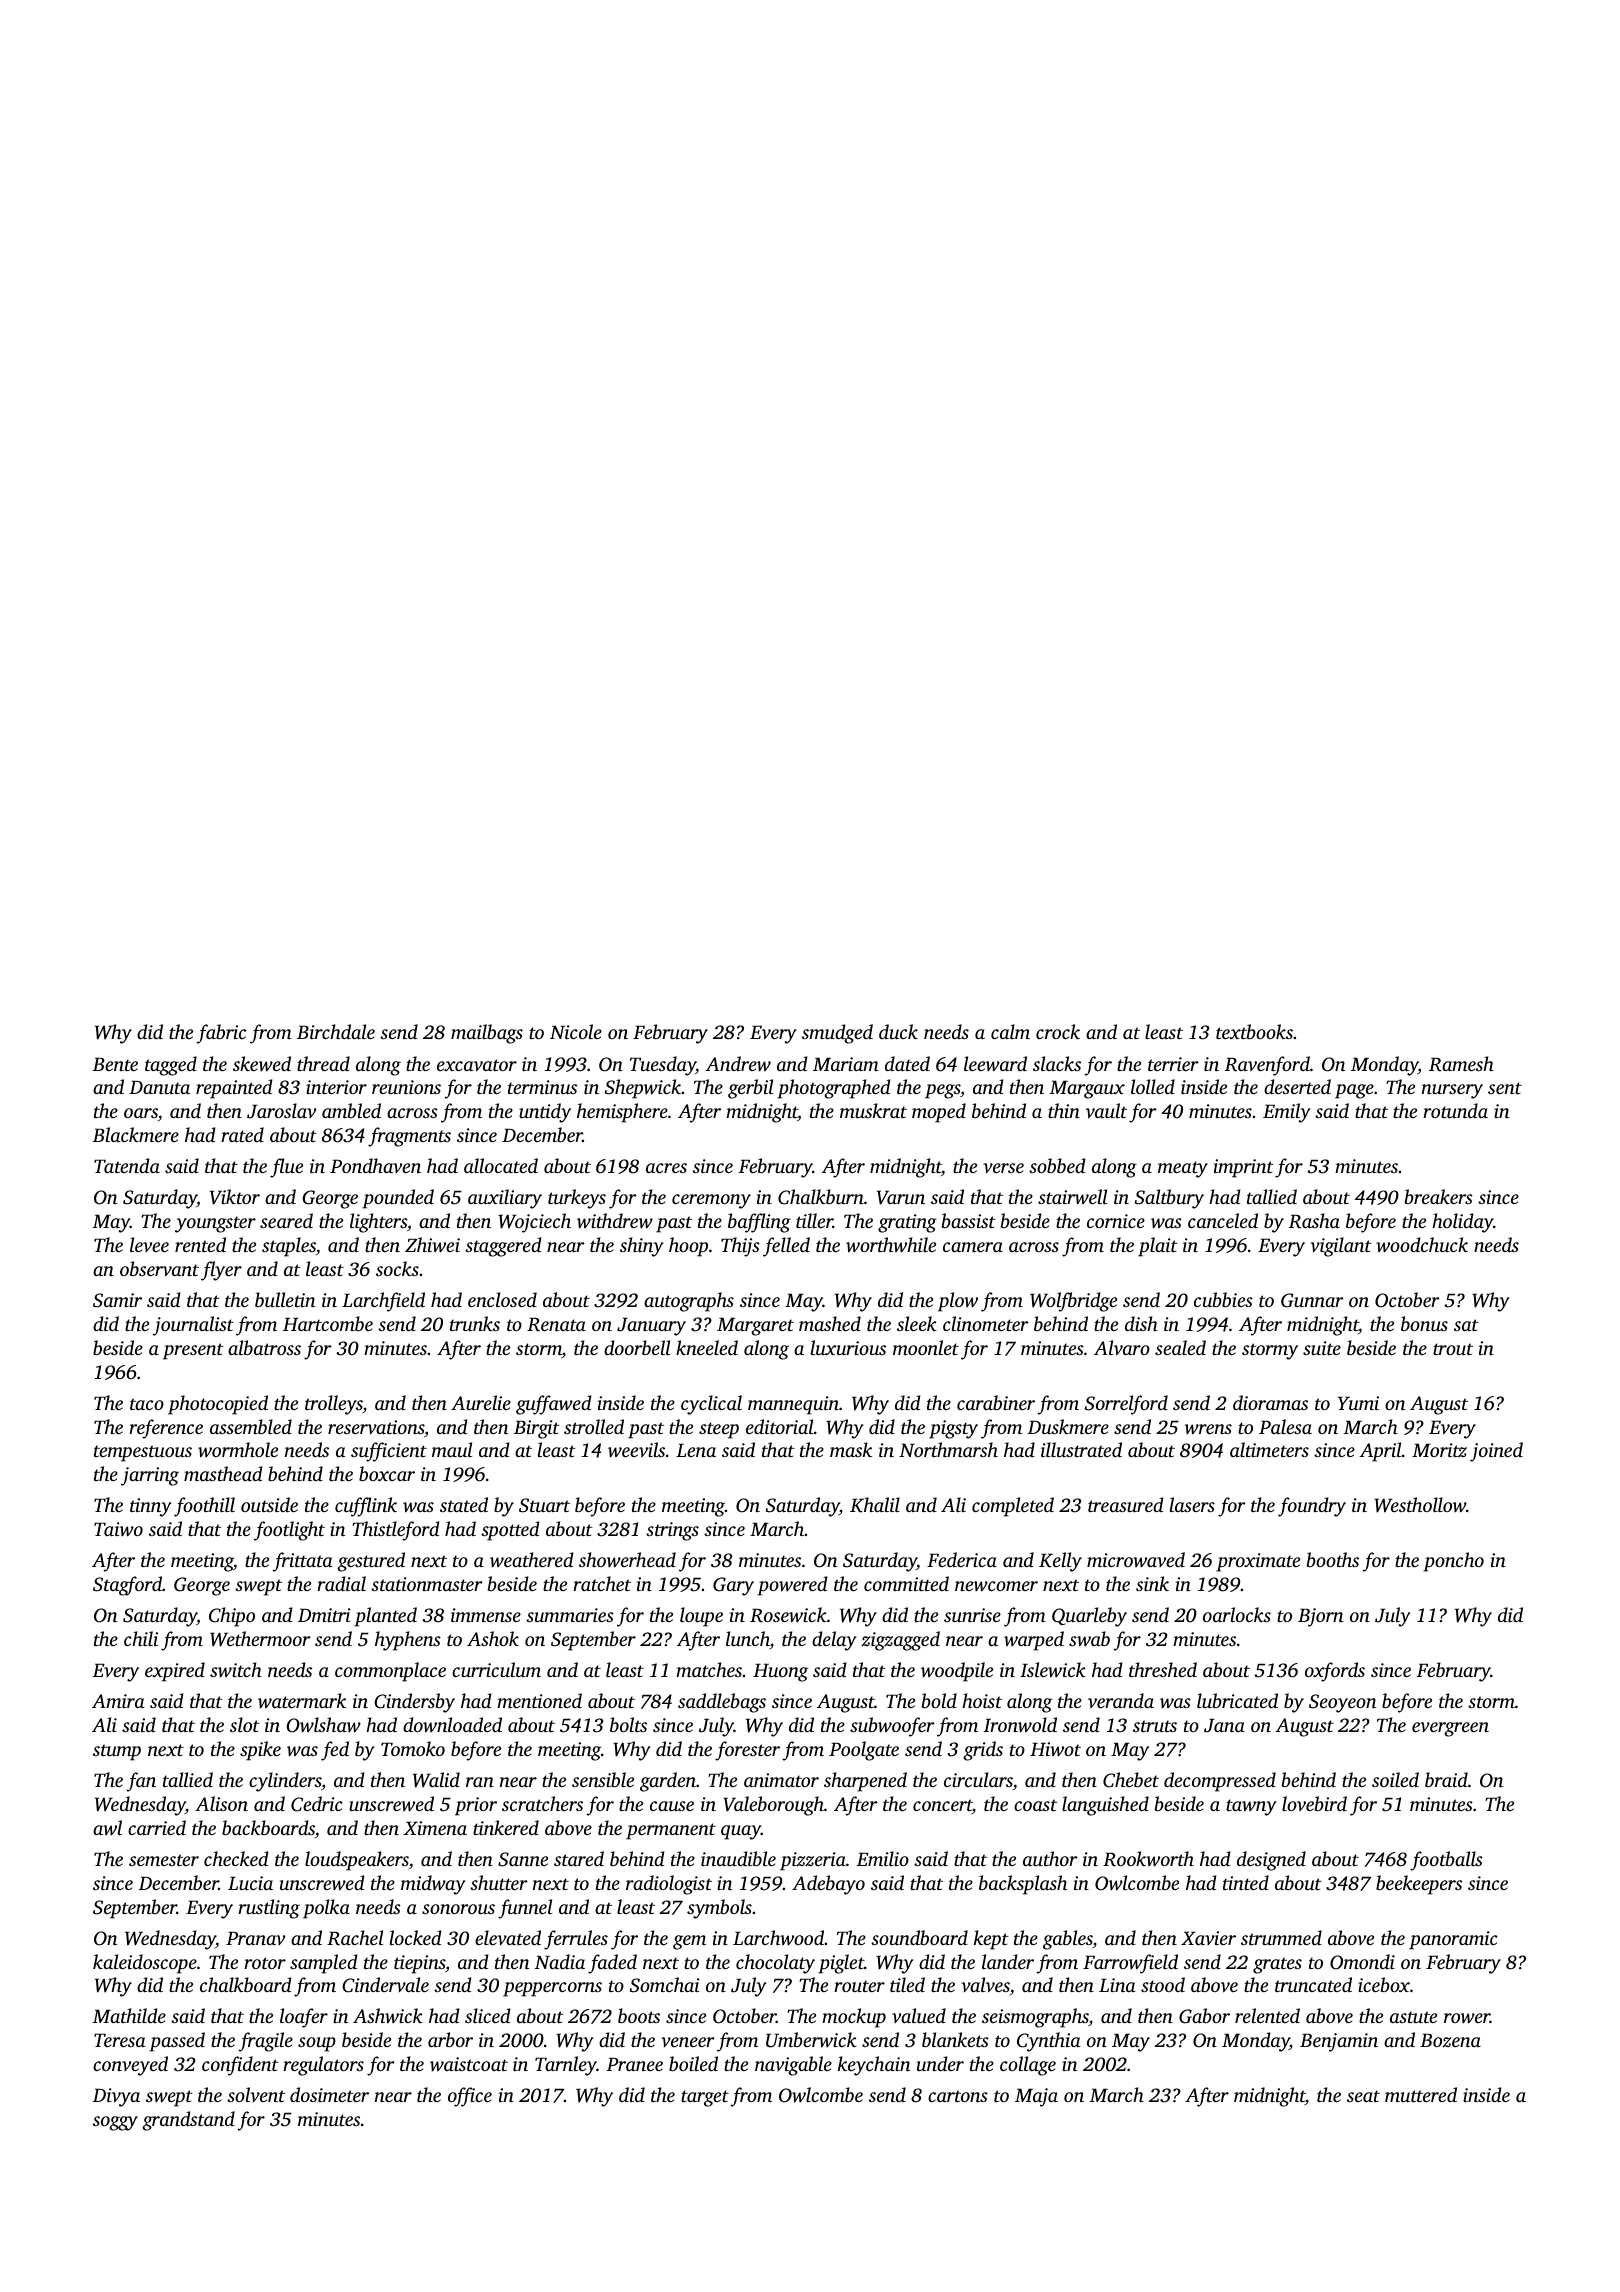 Image resolution: width=1620 pixels, height=2292 pixels. What do you see at coordinates (672, 1531) in the screenshot?
I see `strings` at bounding box center [672, 1531].
